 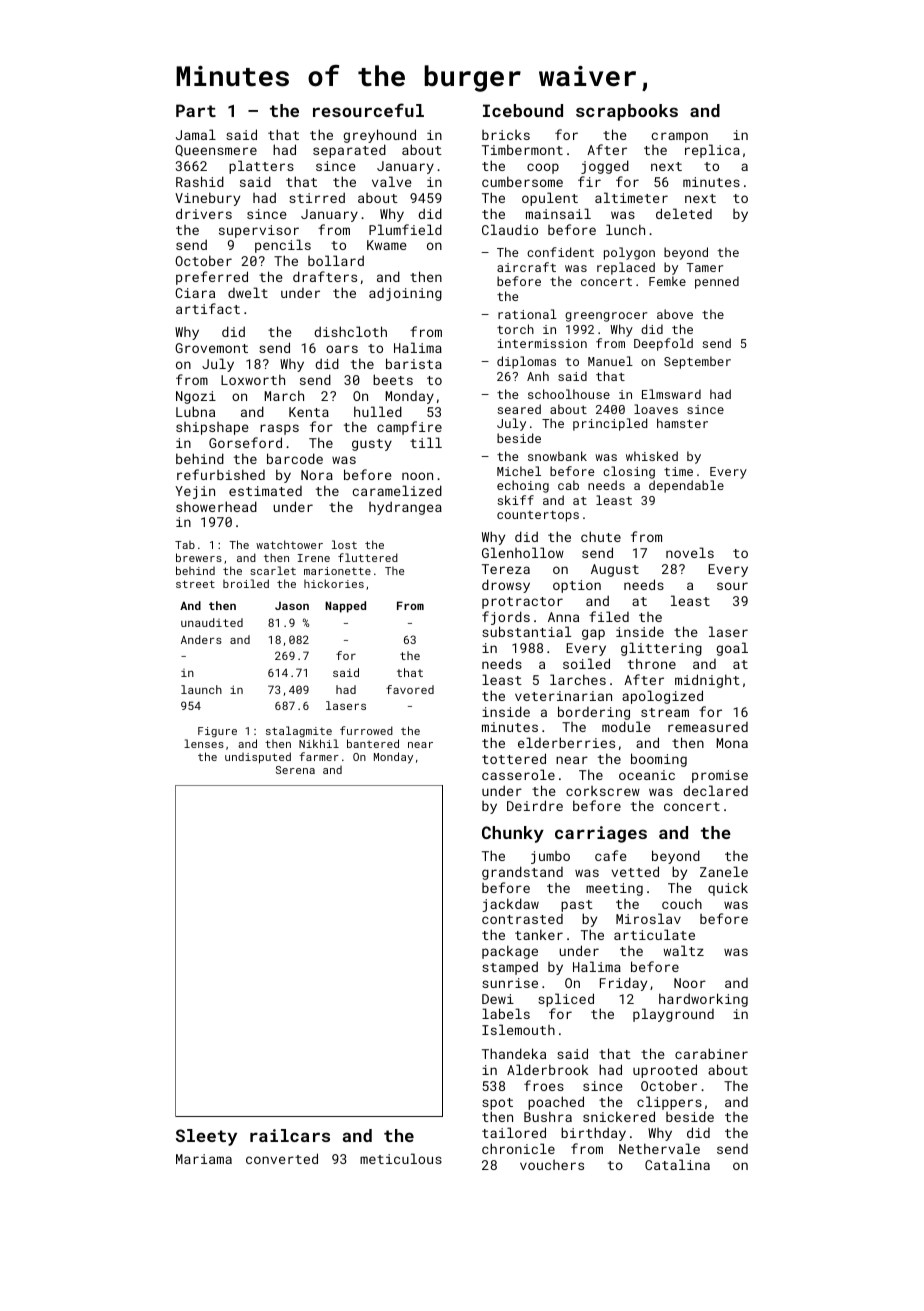 I want to click on watchtower, so click(x=289, y=544).
